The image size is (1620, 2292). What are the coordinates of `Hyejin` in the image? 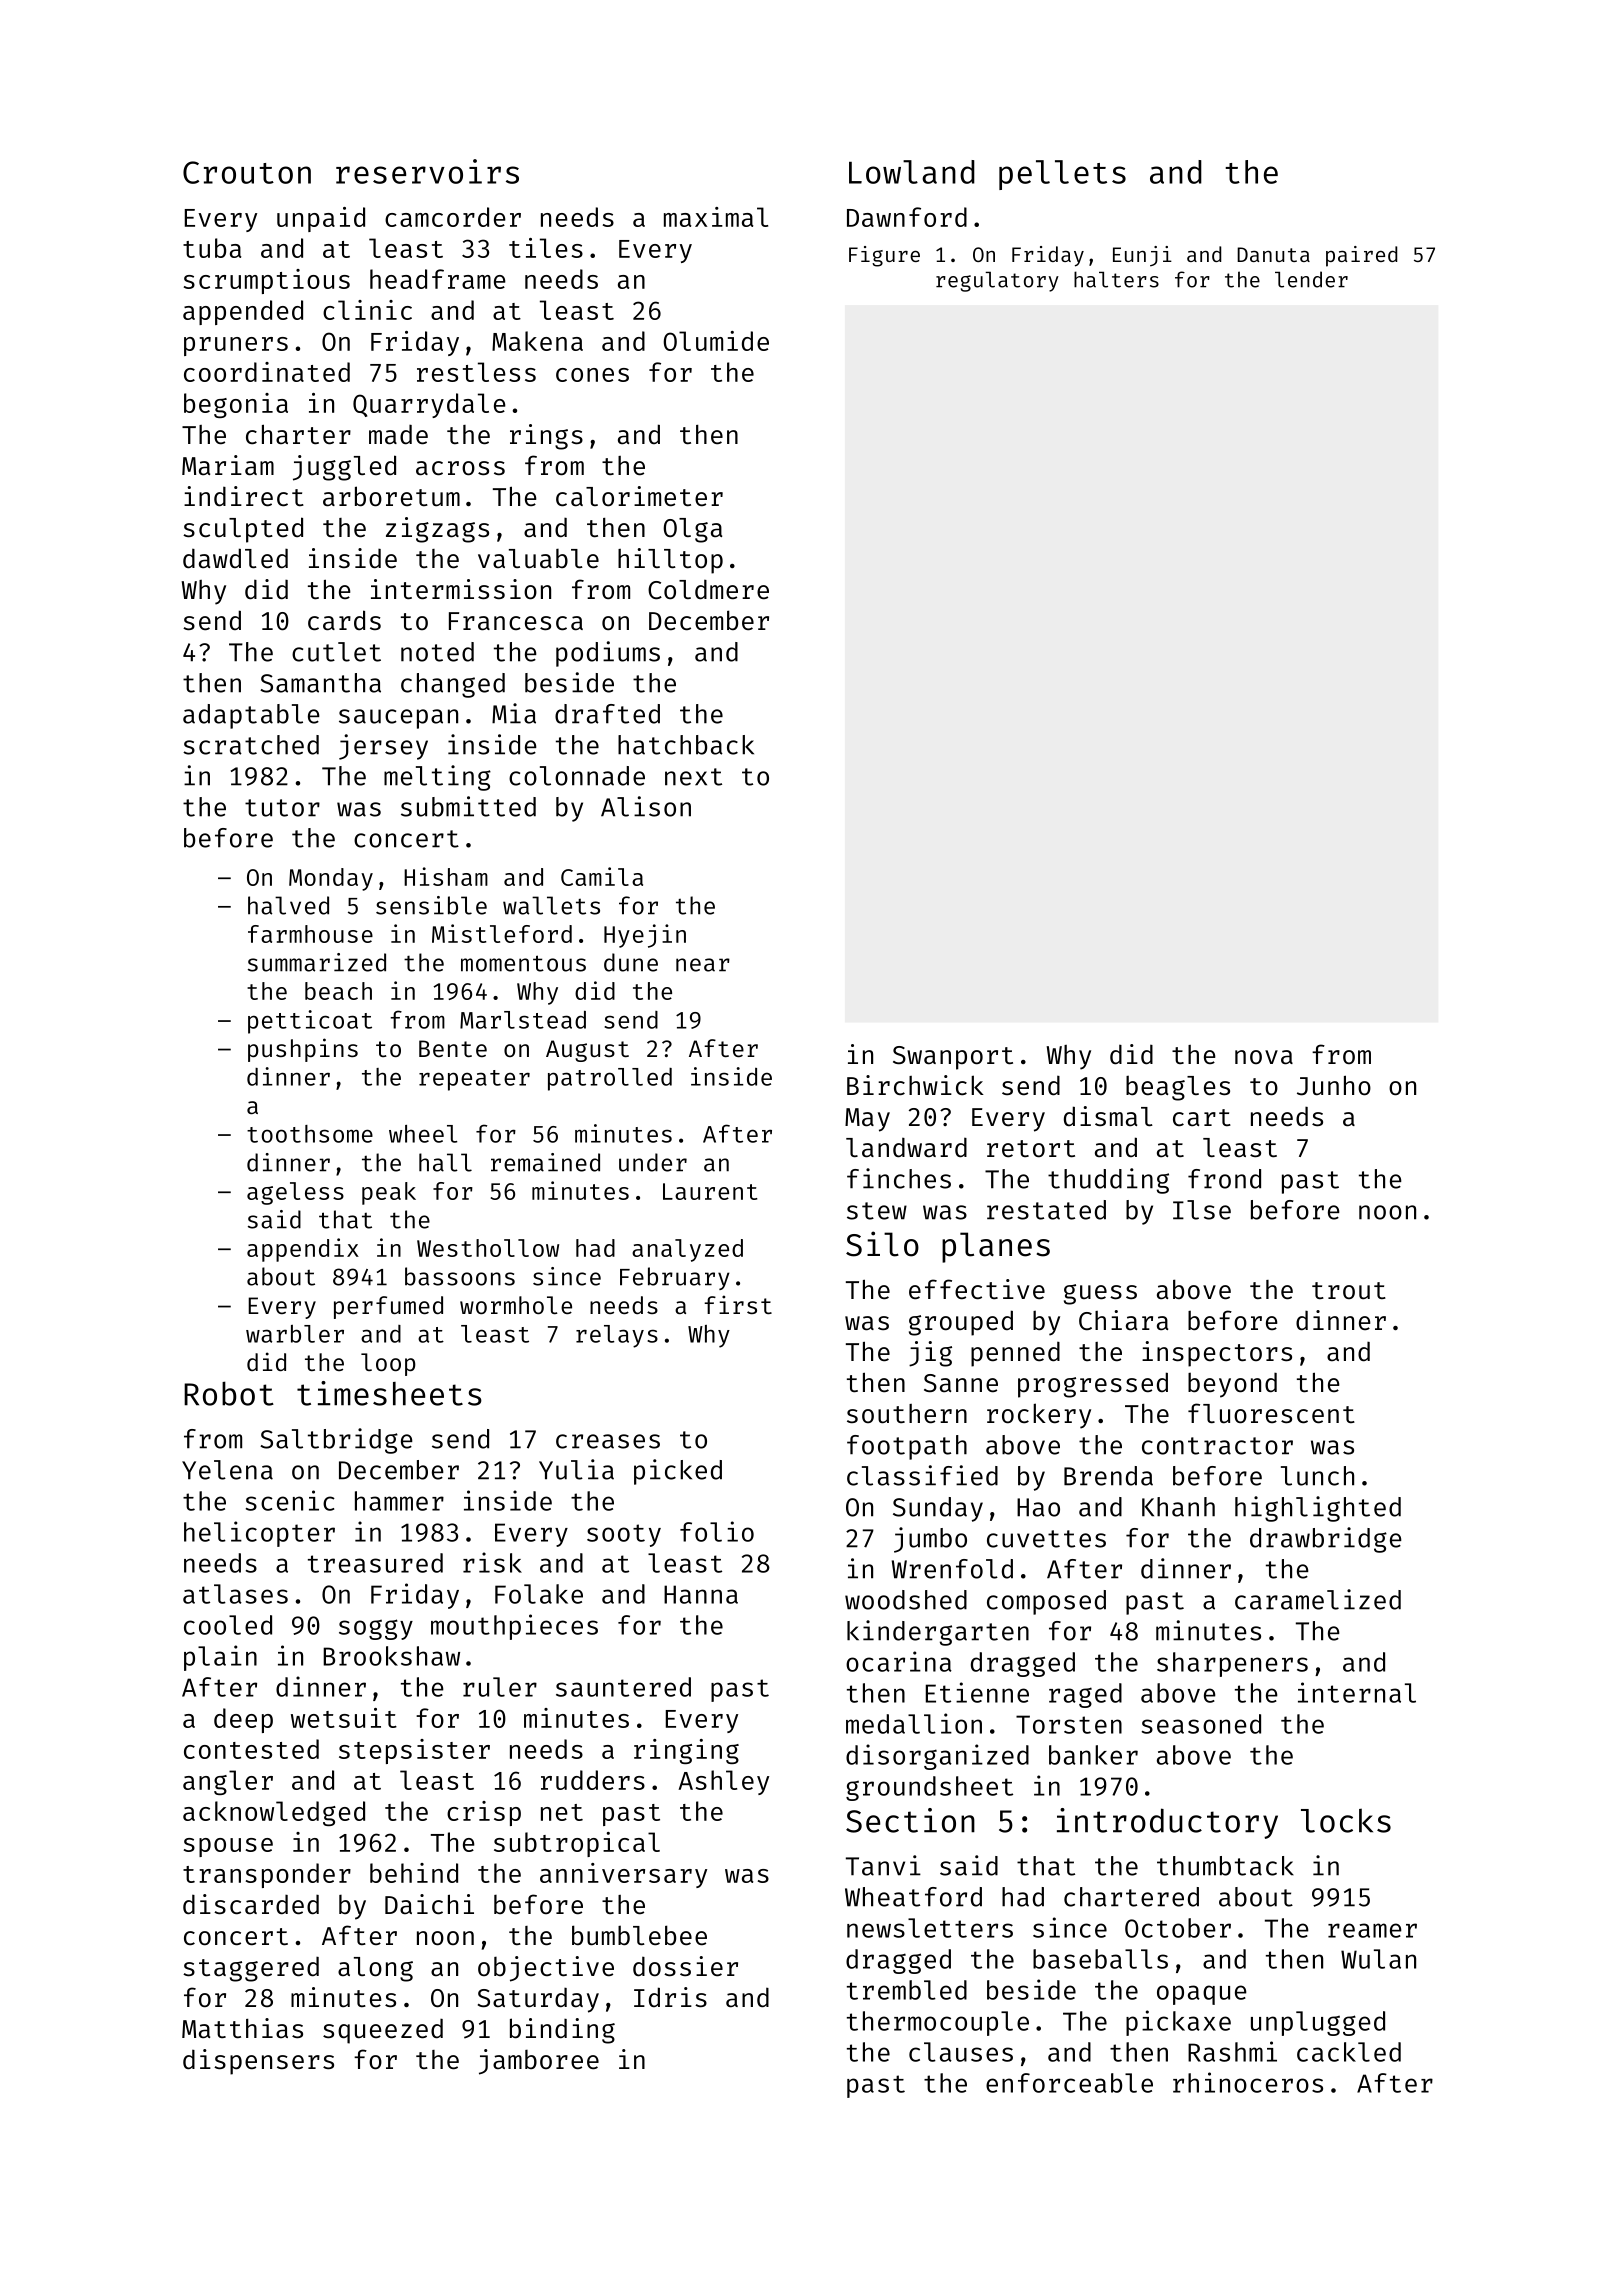 It's located at (645, 936).
